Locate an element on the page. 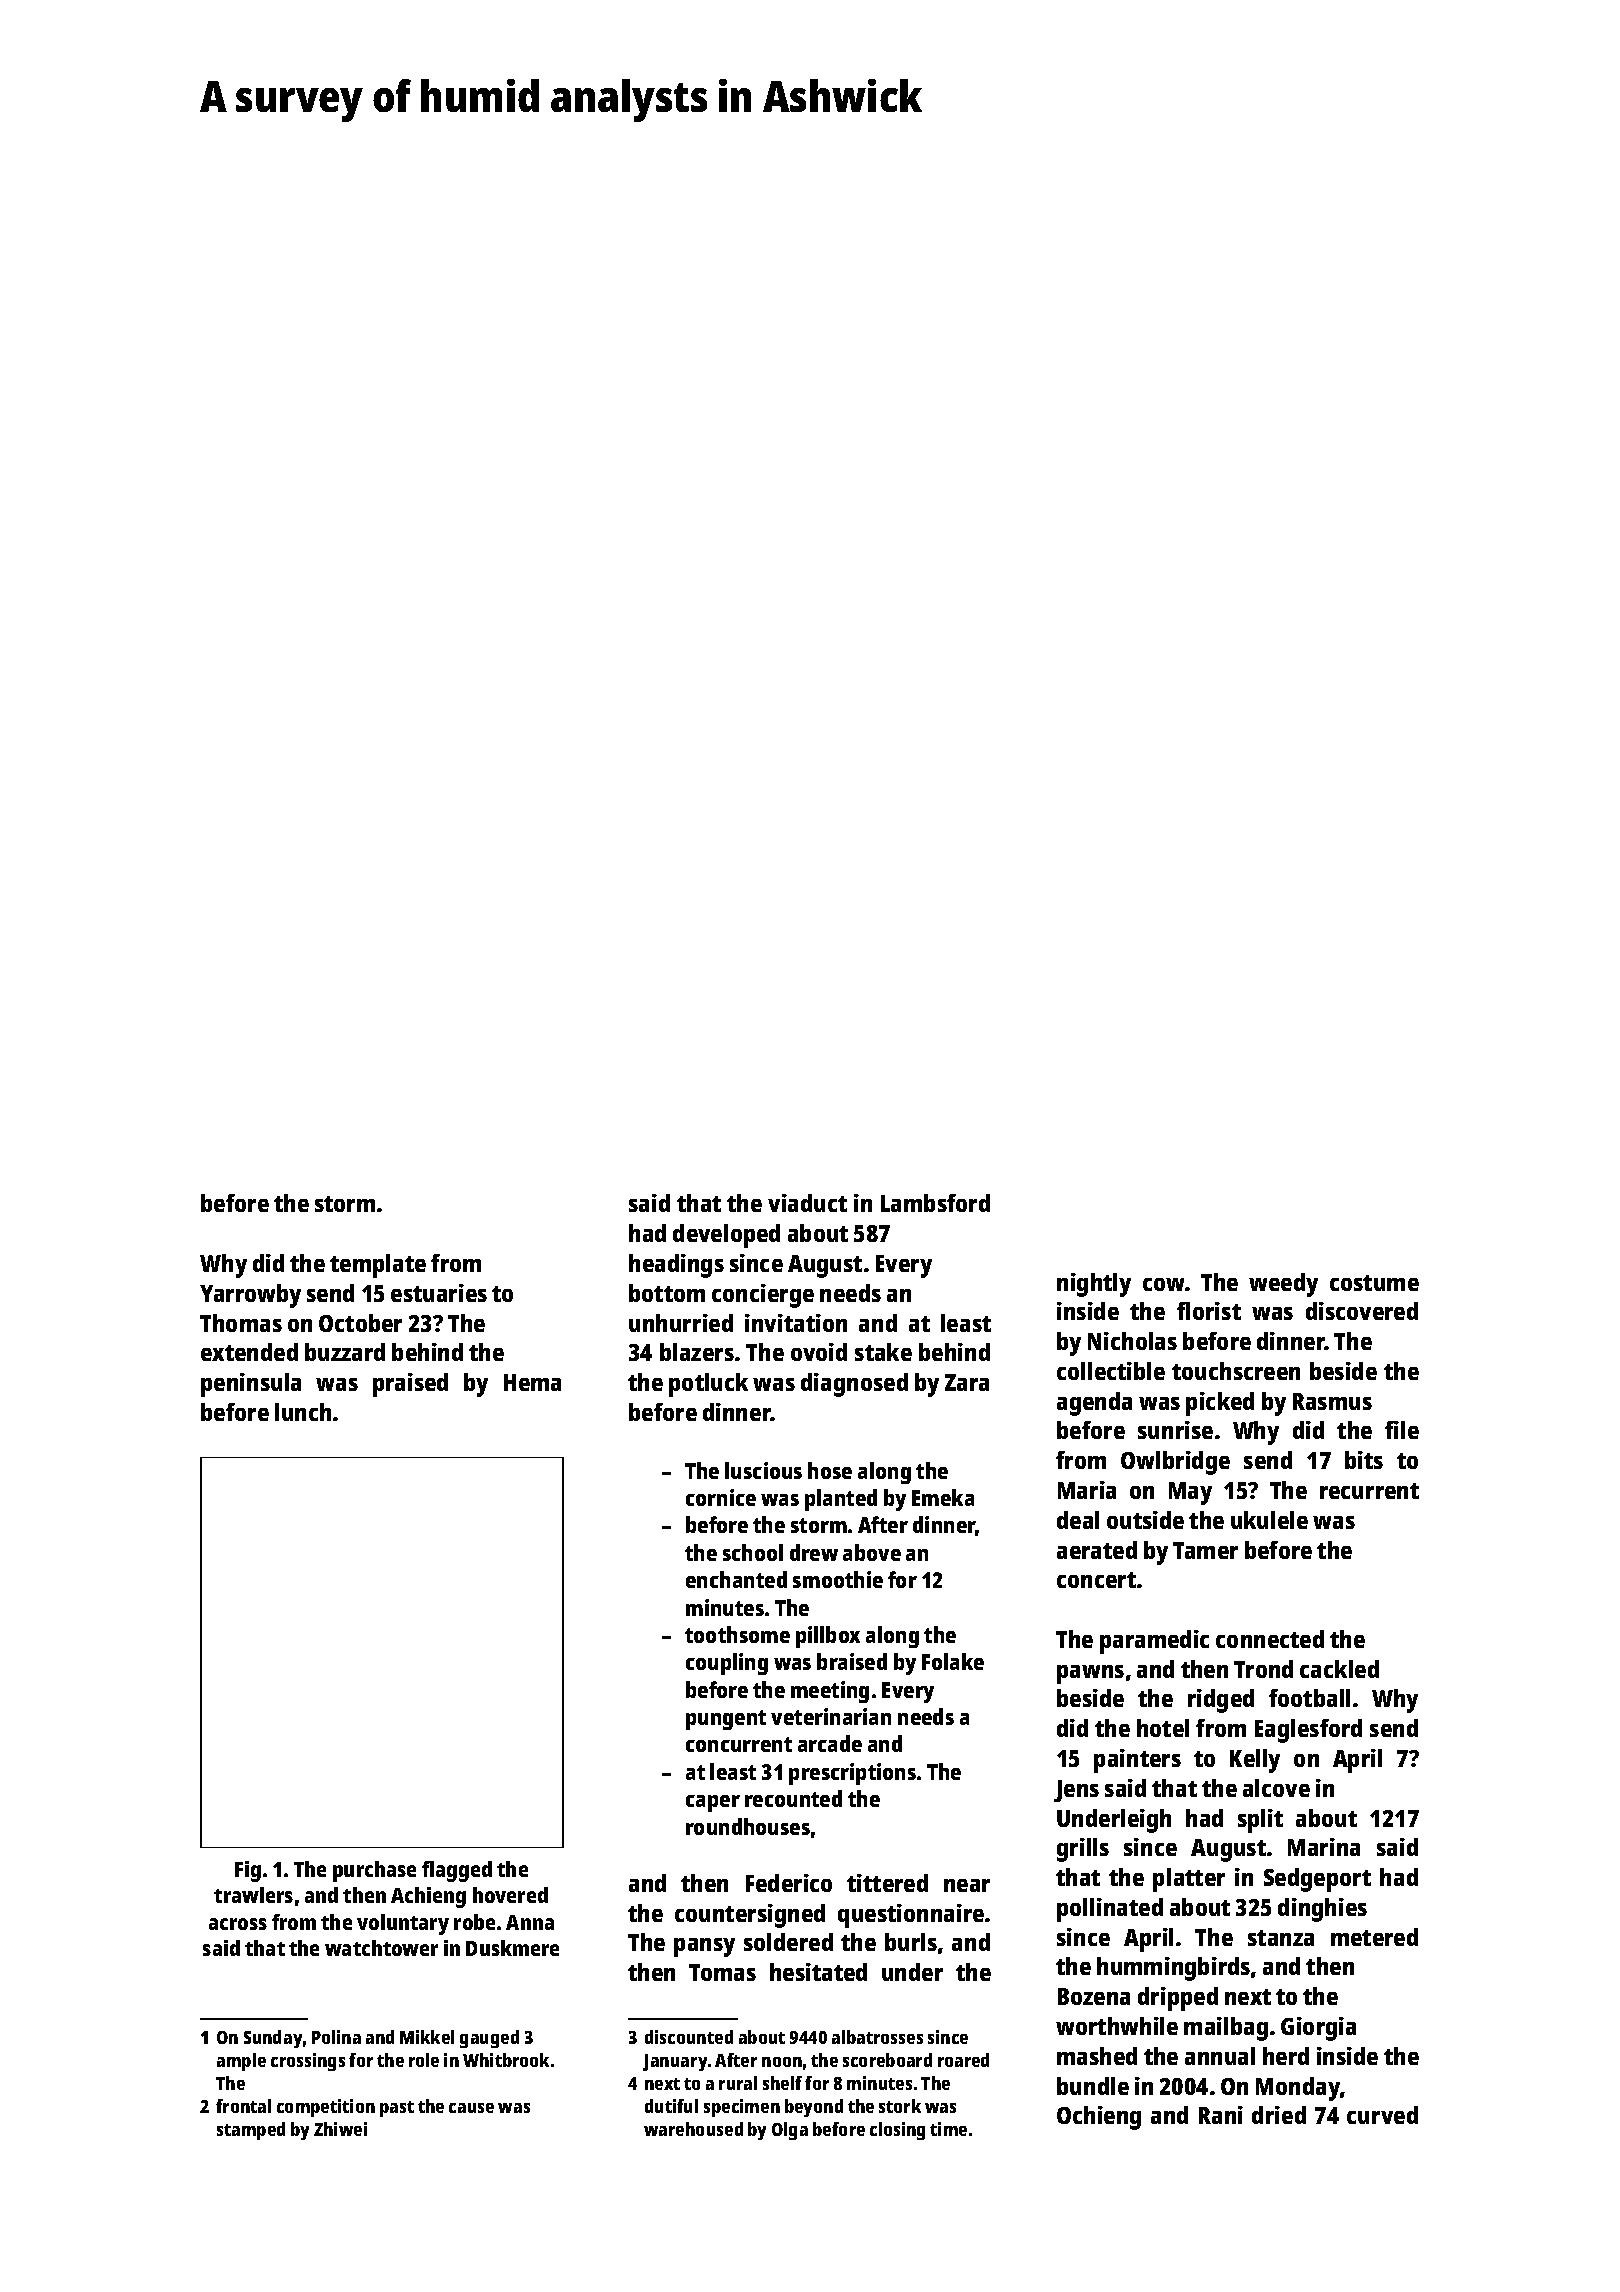 The width and height of the document is (1620, 2292). above is located at coordinates (872, 1552).
